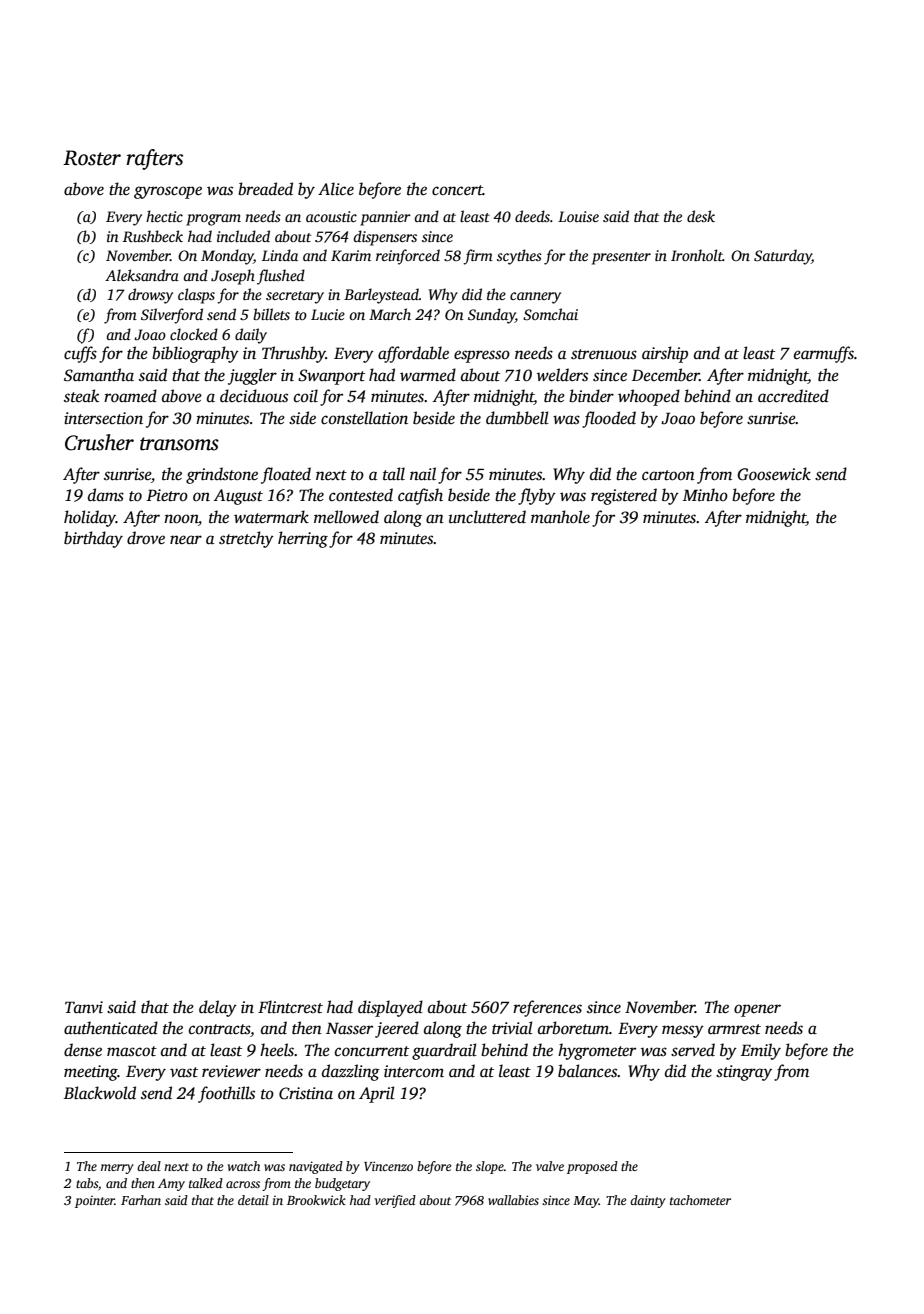 The width and height of the screenshot is (924, 1314). Describe the element at coordinates (550, 314) in the screenshot. I see `Somchai` at that location.
